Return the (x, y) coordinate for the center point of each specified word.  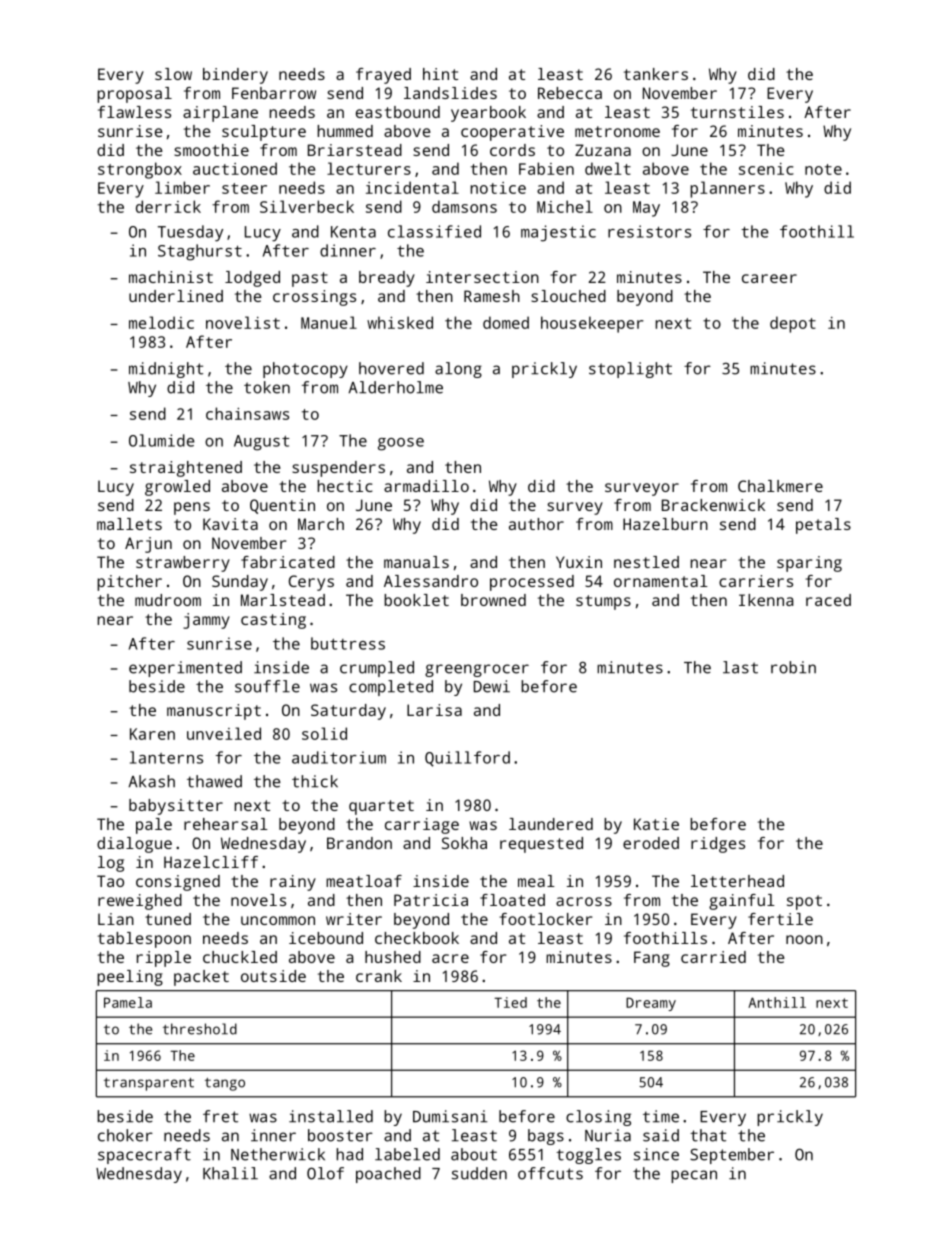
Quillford (467, 759)
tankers (656, 74)
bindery (235, 76)
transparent (149, 1084)
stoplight (630, 370)
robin (793, 667)
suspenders (338, 469)
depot (793, 324)
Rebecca (570, 93)
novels (258, 900)
